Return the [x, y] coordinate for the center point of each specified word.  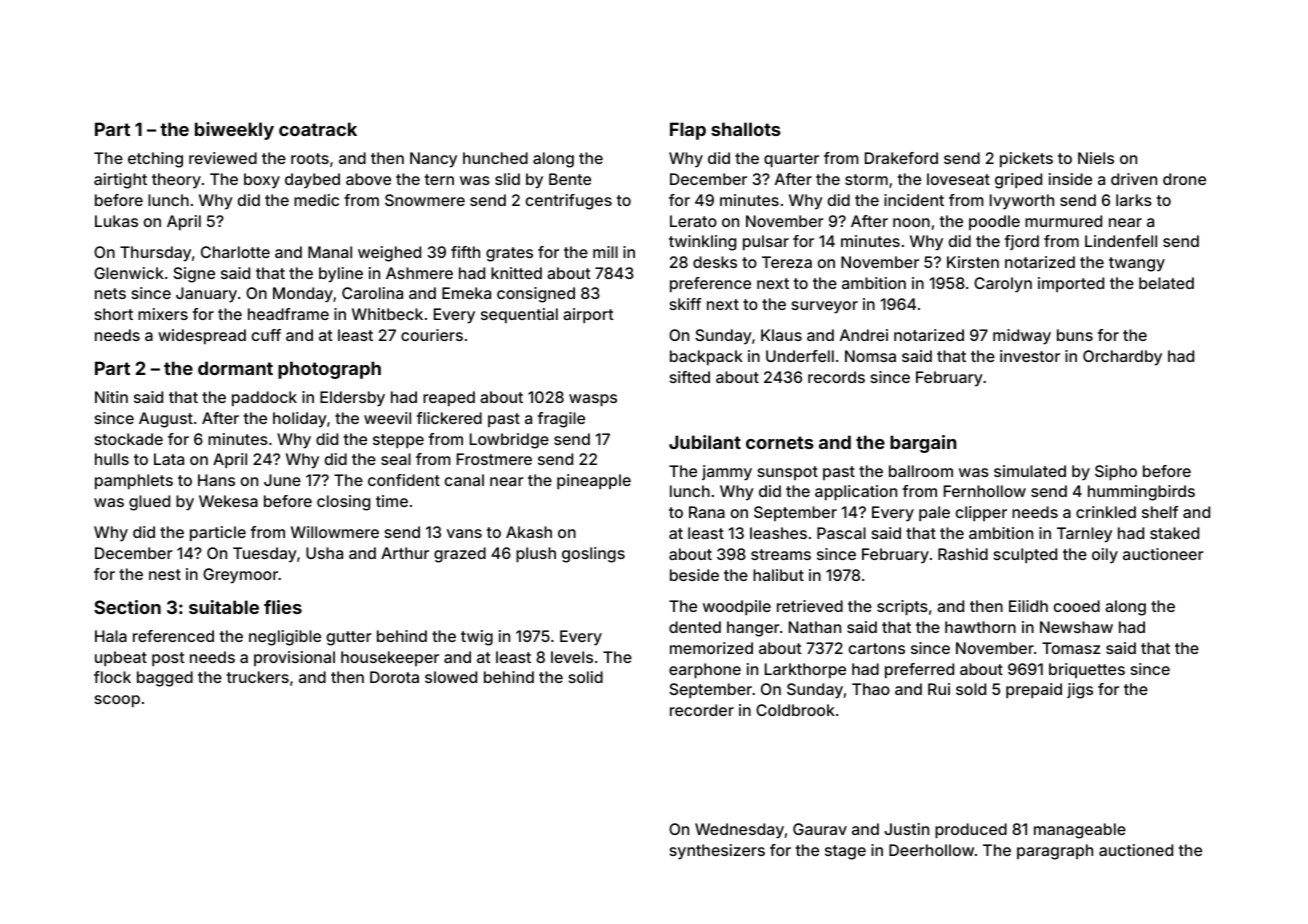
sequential [519, 316]
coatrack [318, 129]
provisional [294, 658]
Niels [1096, 158]
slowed [451, 677]
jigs [1080, 691]
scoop [117, 701]
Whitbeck [387, 314]
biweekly [234, 131]
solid [586, 677]
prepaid [1034, 691]
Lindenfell [1121, 241]
